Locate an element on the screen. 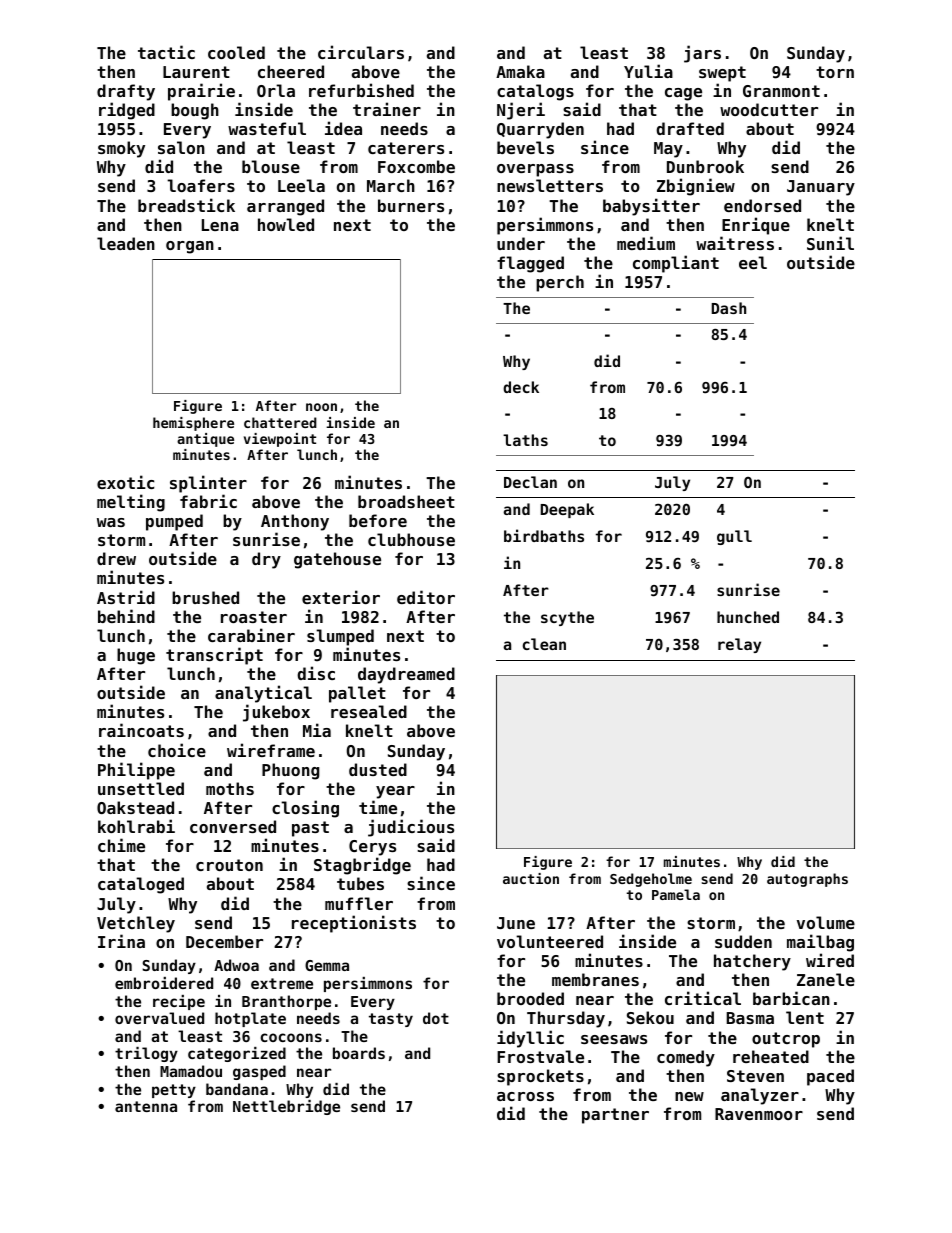 The width and height of the screenshot is (952, 1233). organ is located at coordinates (190, 247).
